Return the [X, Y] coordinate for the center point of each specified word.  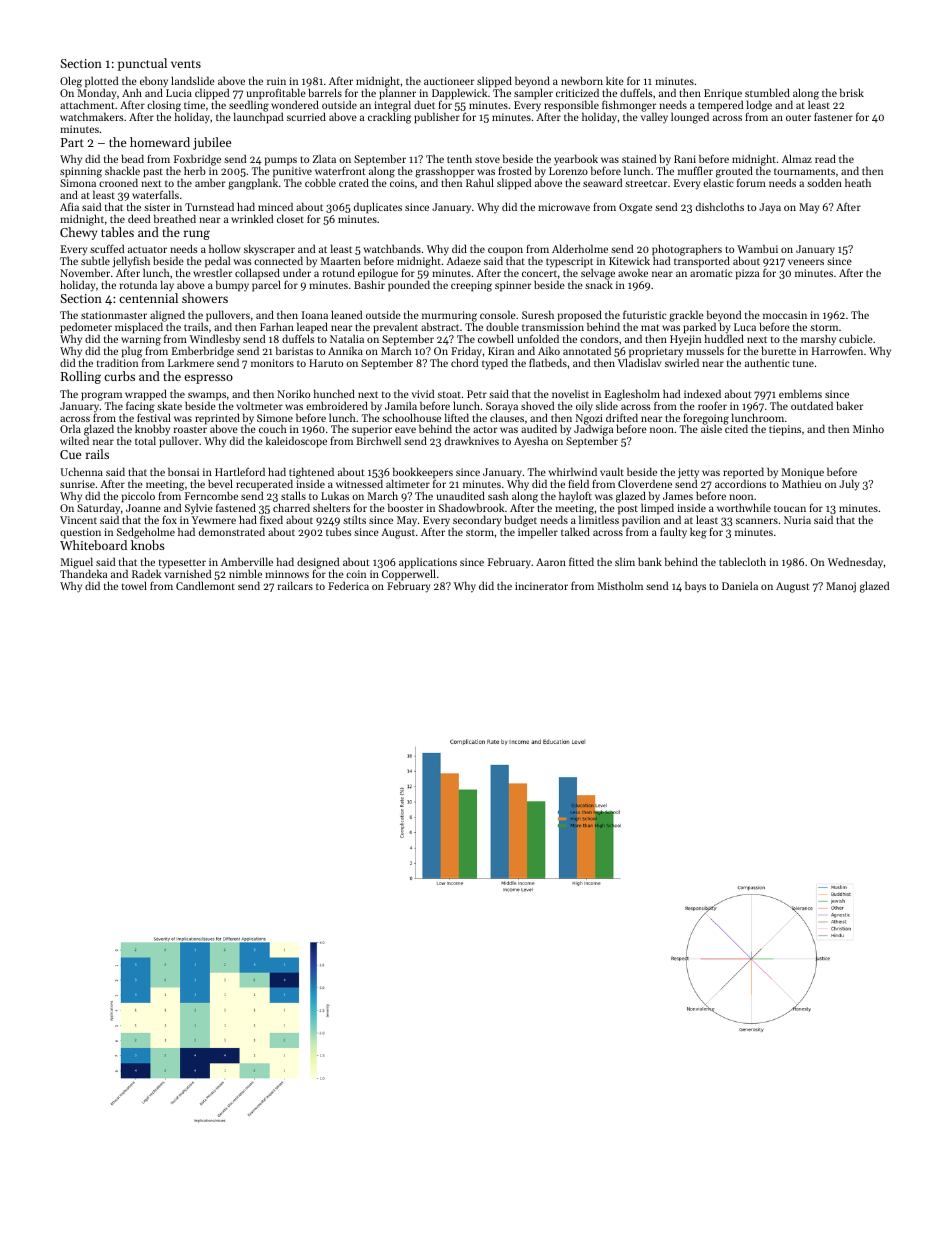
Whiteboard [93, 545]
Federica [348, 585]
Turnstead [209, 206]
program [101, 396]
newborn [582, 80]
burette [778, 350]
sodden [824, 182]
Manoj [841, 587]
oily [584, 407]
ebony [154, 82]
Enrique [723, 94]
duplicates [378, 208]
